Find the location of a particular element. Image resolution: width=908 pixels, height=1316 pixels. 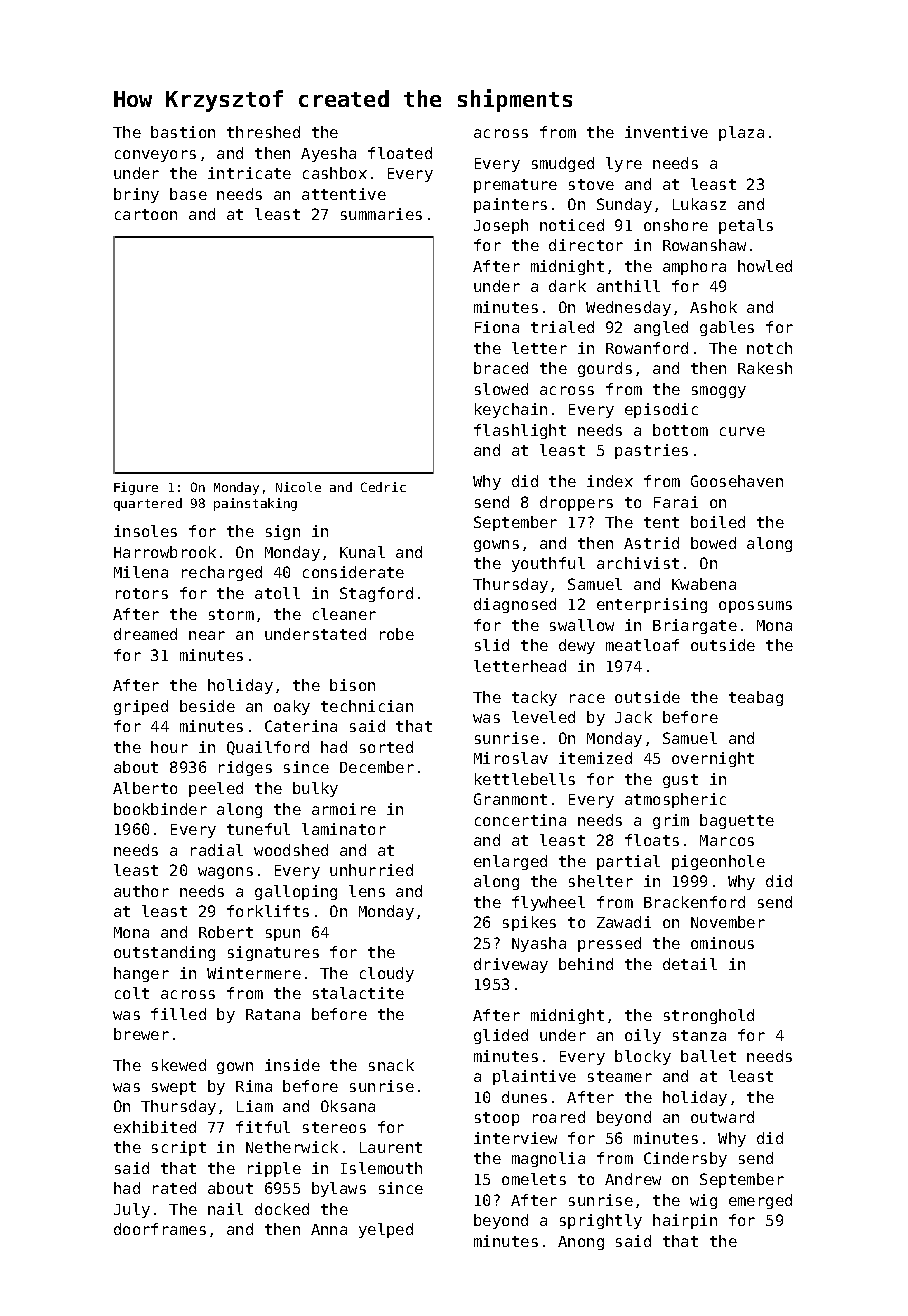

yelped is located at coordinates (386, 1230).
